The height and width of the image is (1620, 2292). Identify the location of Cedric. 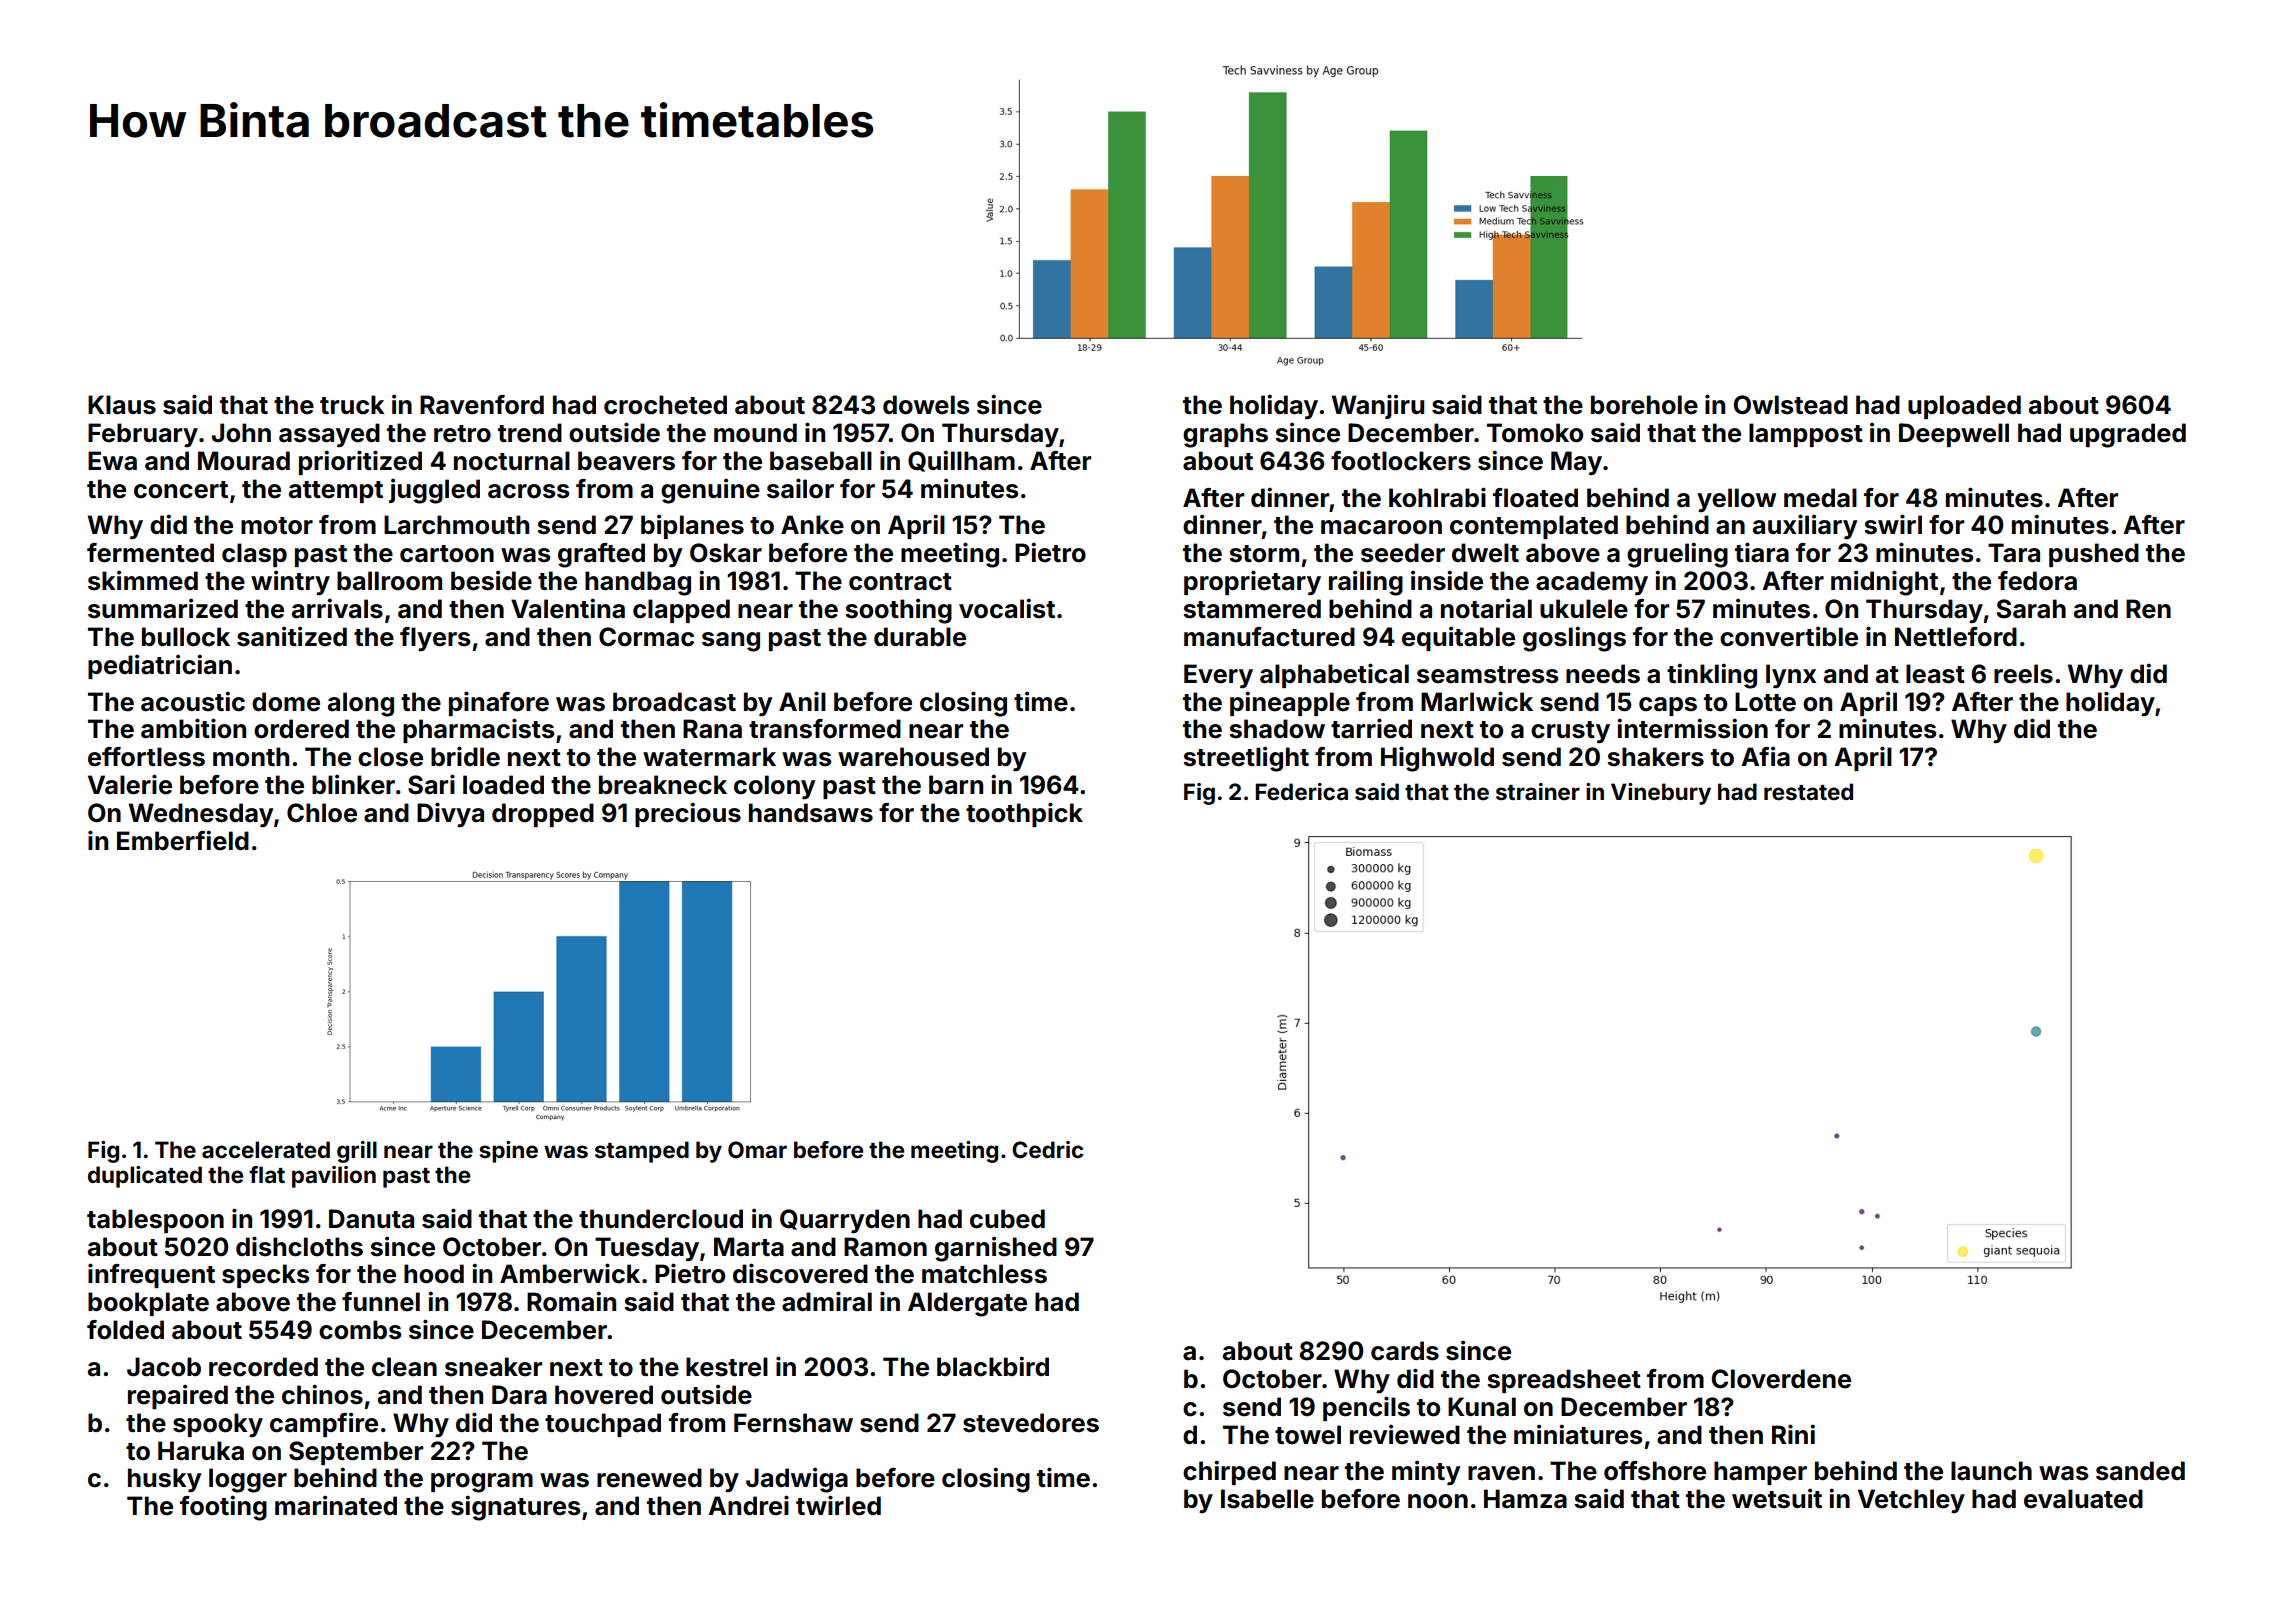
(1048, 1149).
